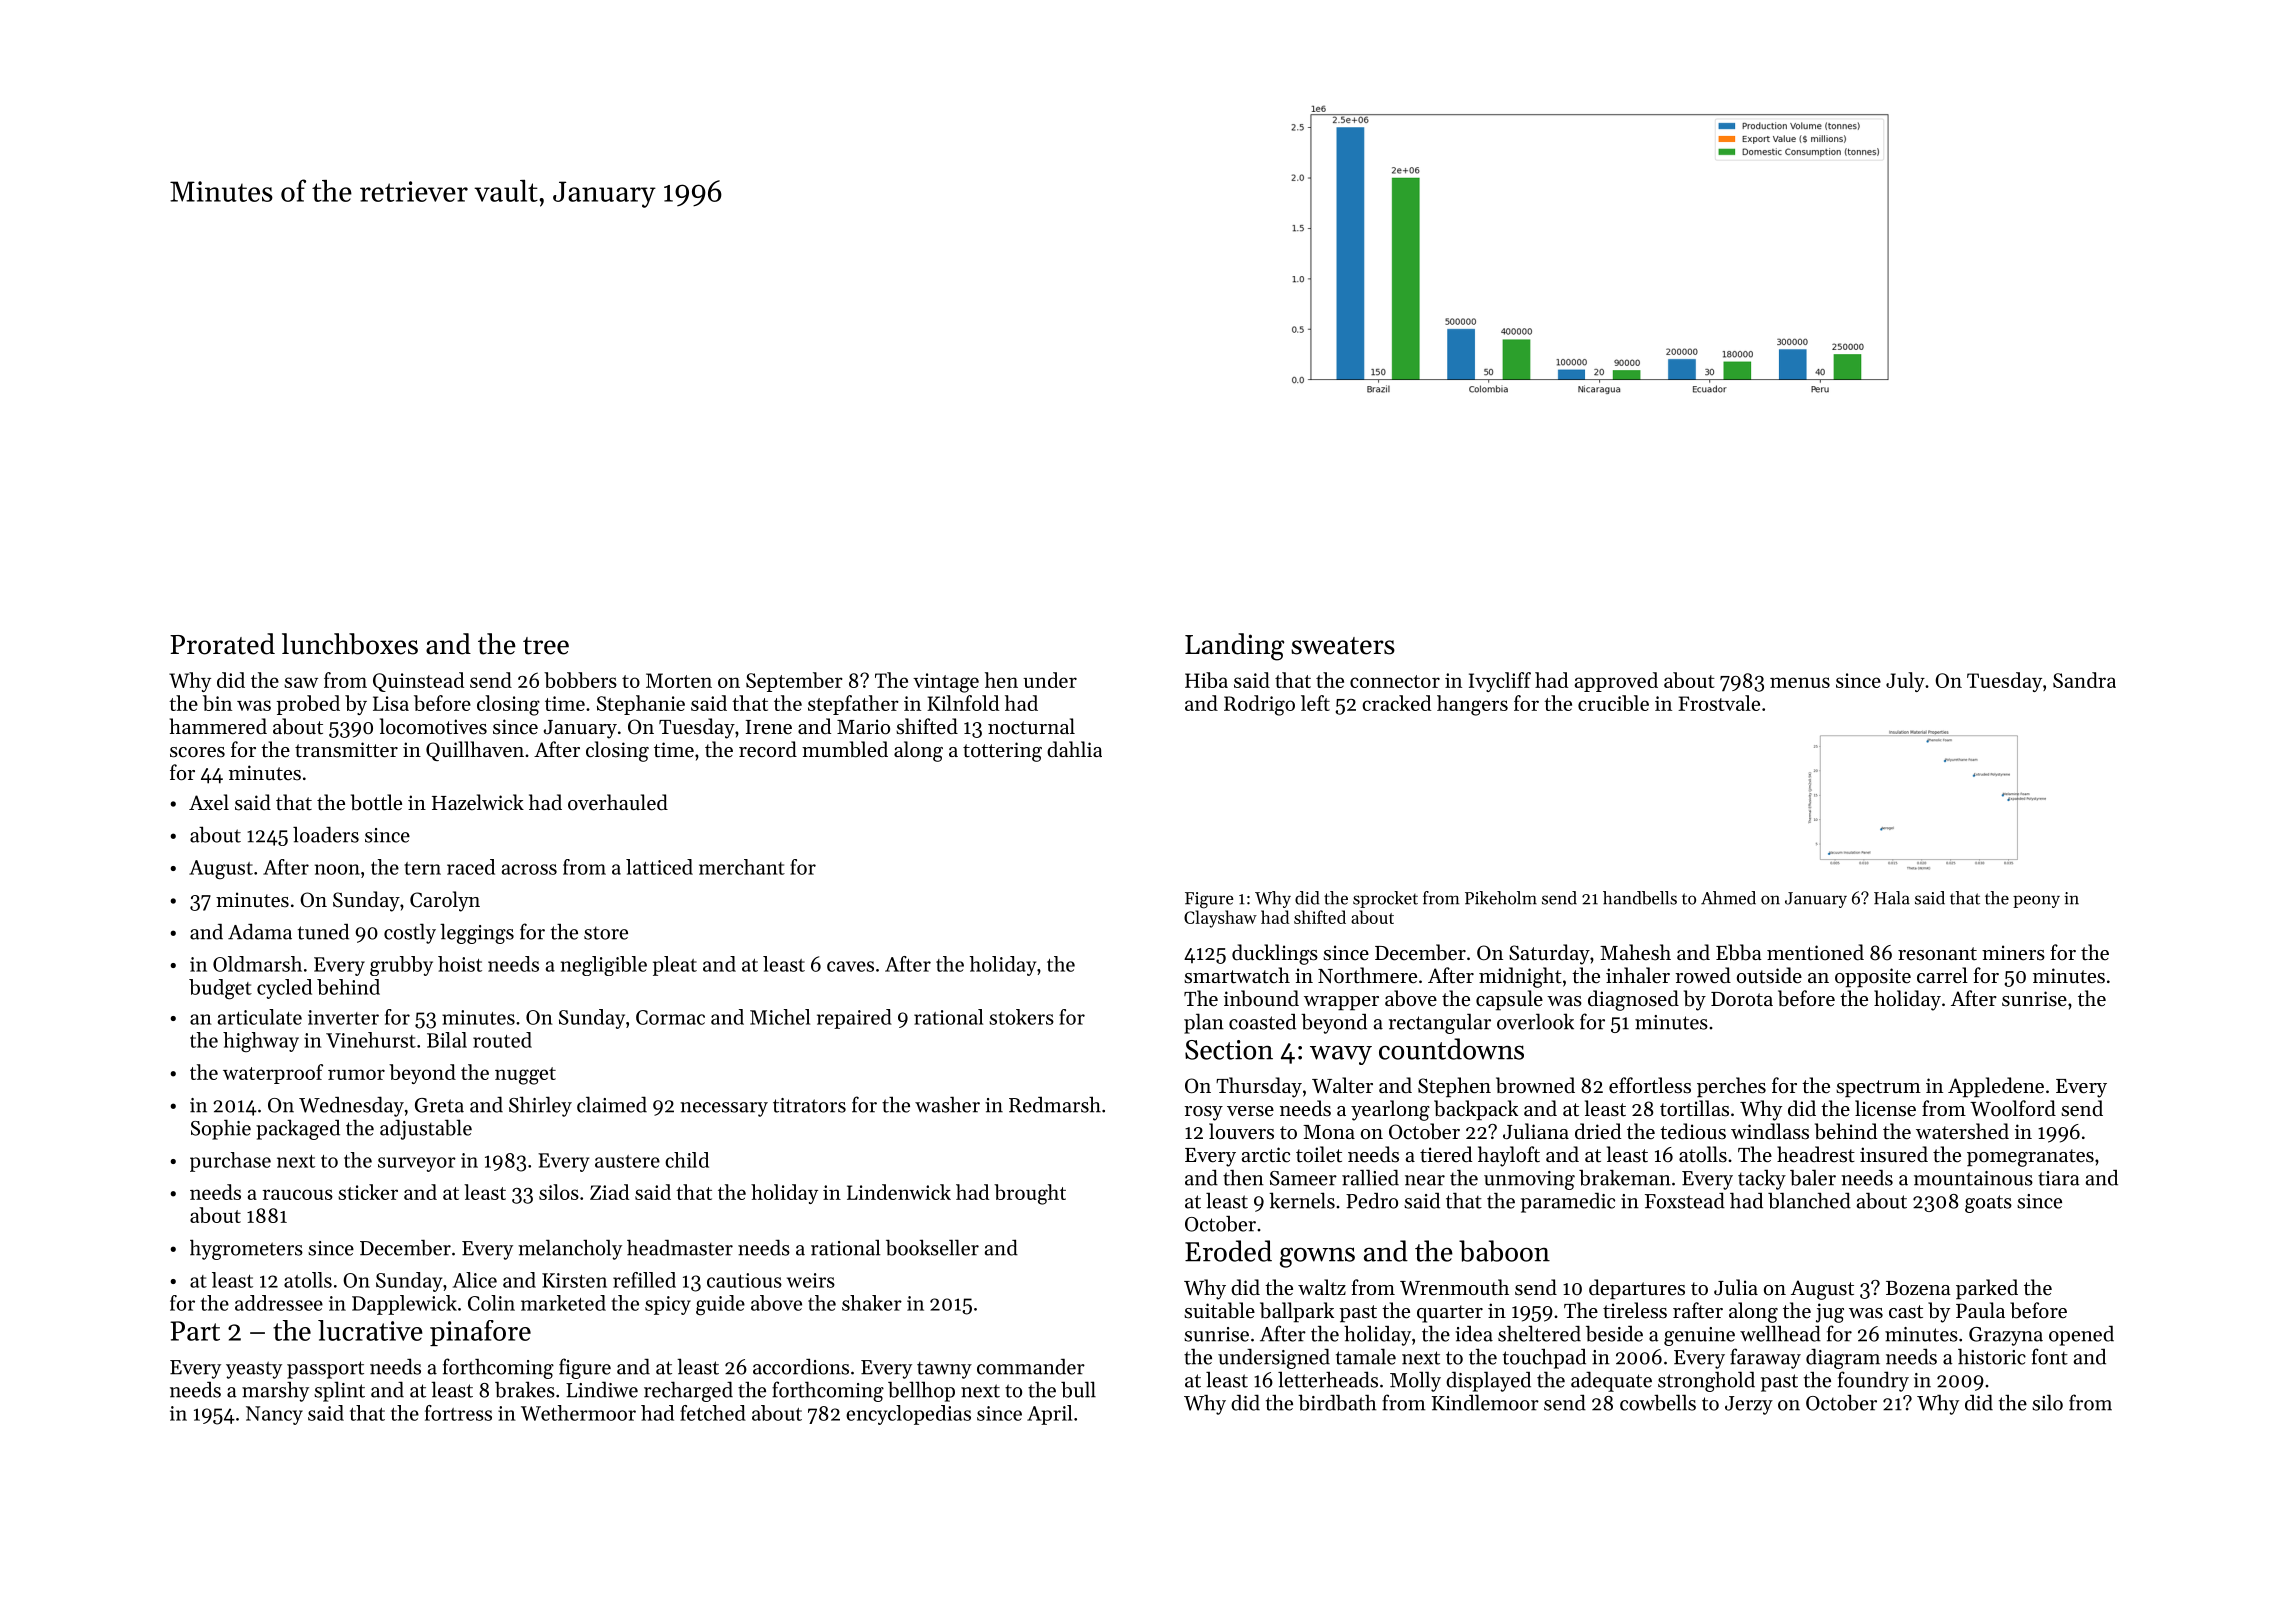  What do you see at coordinates (1942, 975) in the screenshot?
I see `carrel` at bounding box center [1942, 975].
